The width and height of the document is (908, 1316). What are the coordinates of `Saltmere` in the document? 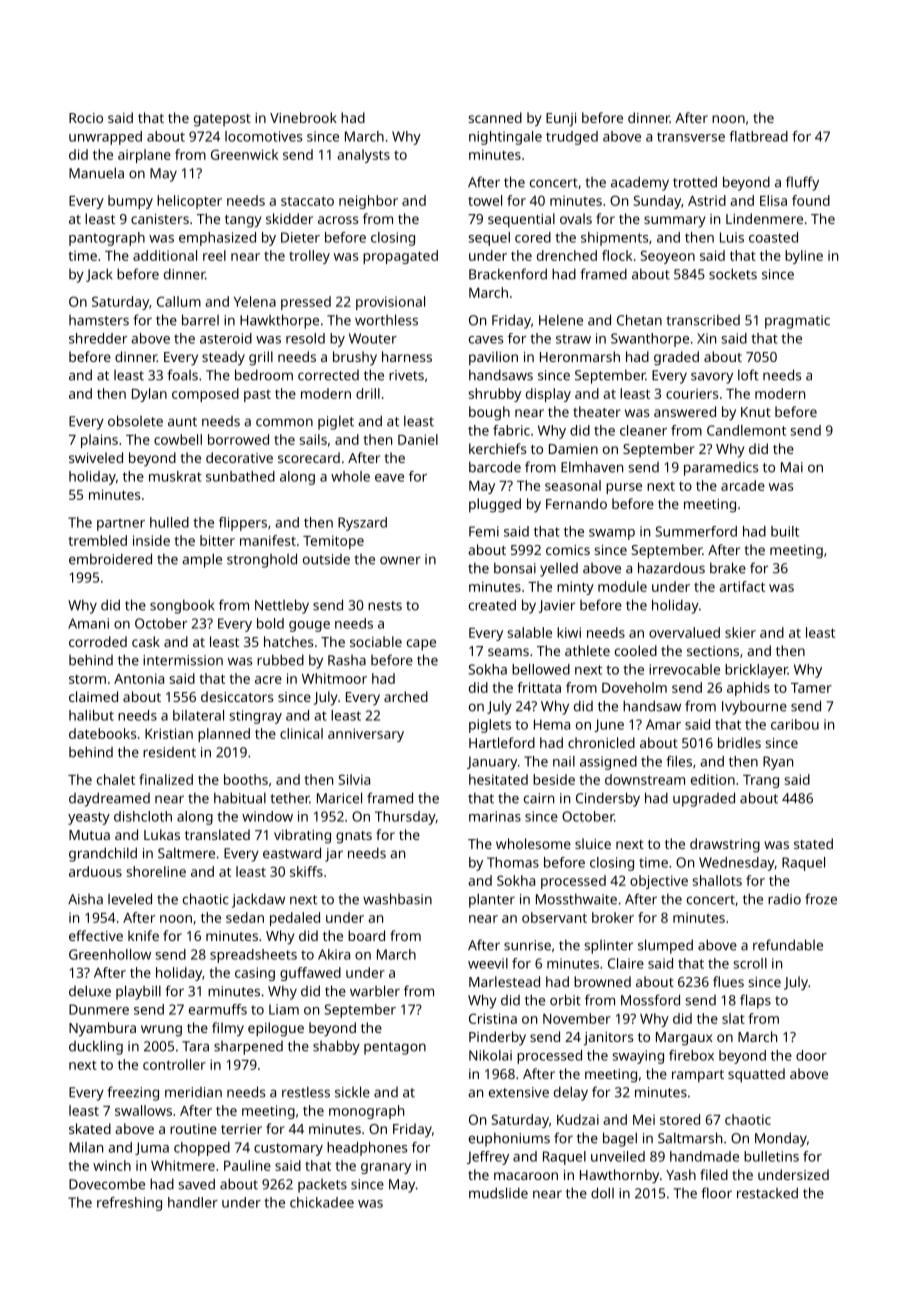 It's located at (186, 853).
